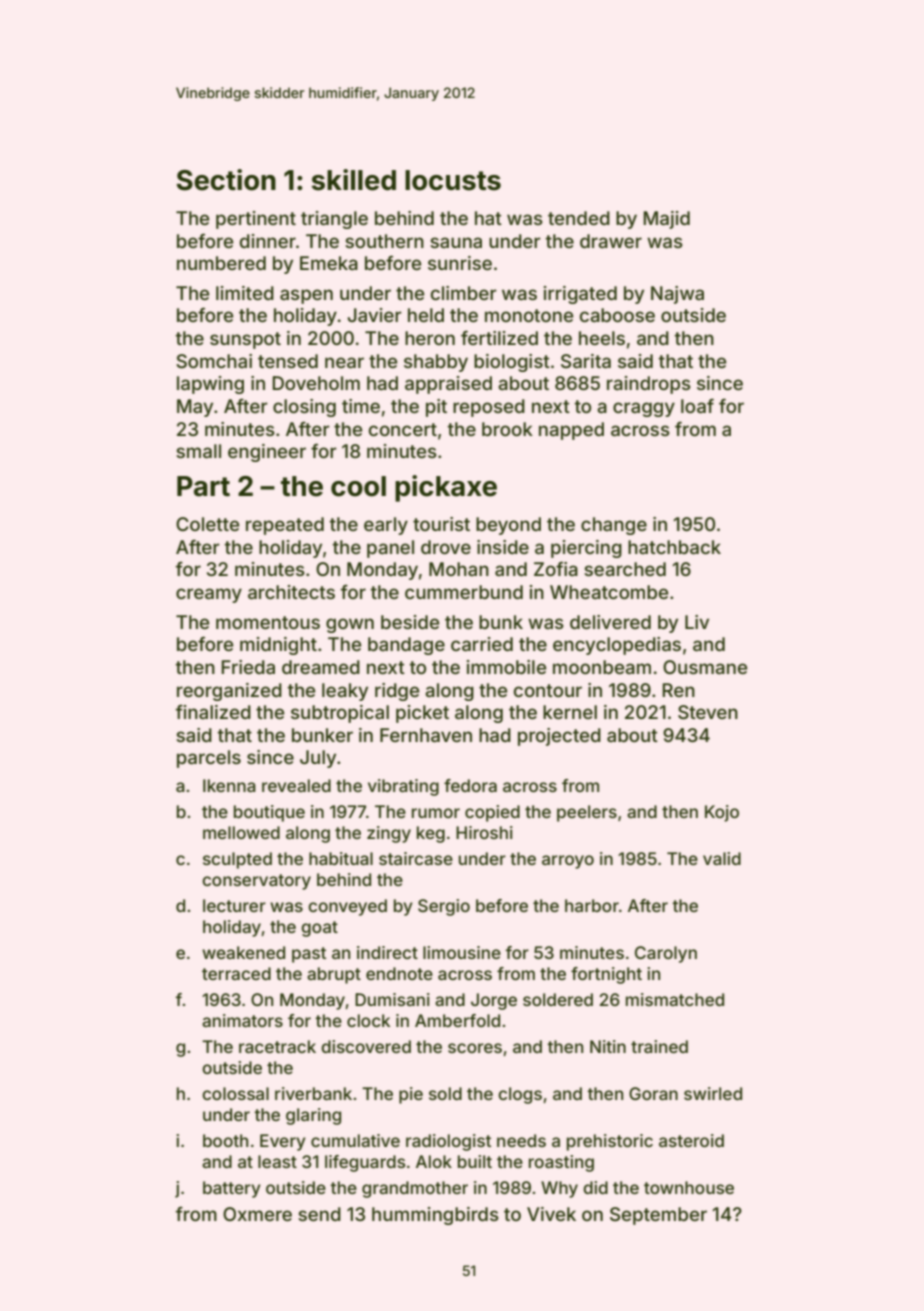 Image resolution: width=924 pixels, height=1311 pixels. I want to click on Javier, so click(374, 315).
